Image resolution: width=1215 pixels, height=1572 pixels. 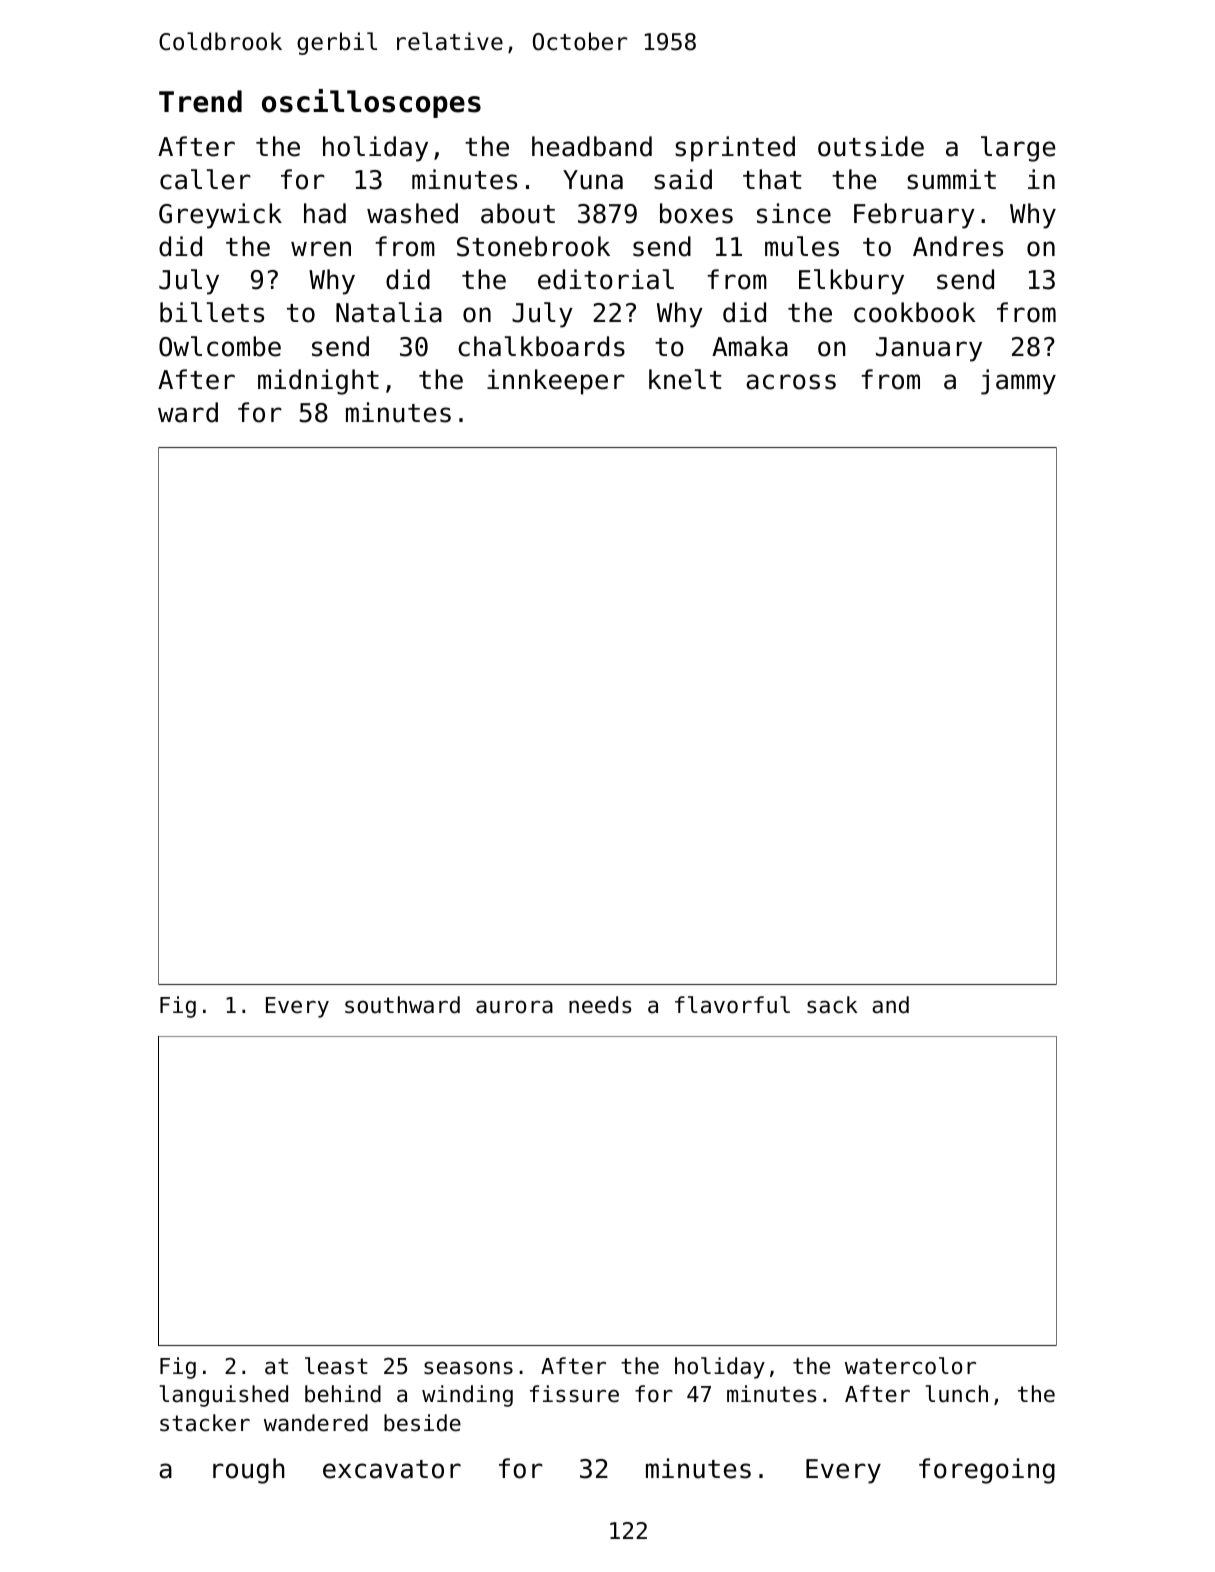 I want to click on excavator, so click(x=392, y=1469).
